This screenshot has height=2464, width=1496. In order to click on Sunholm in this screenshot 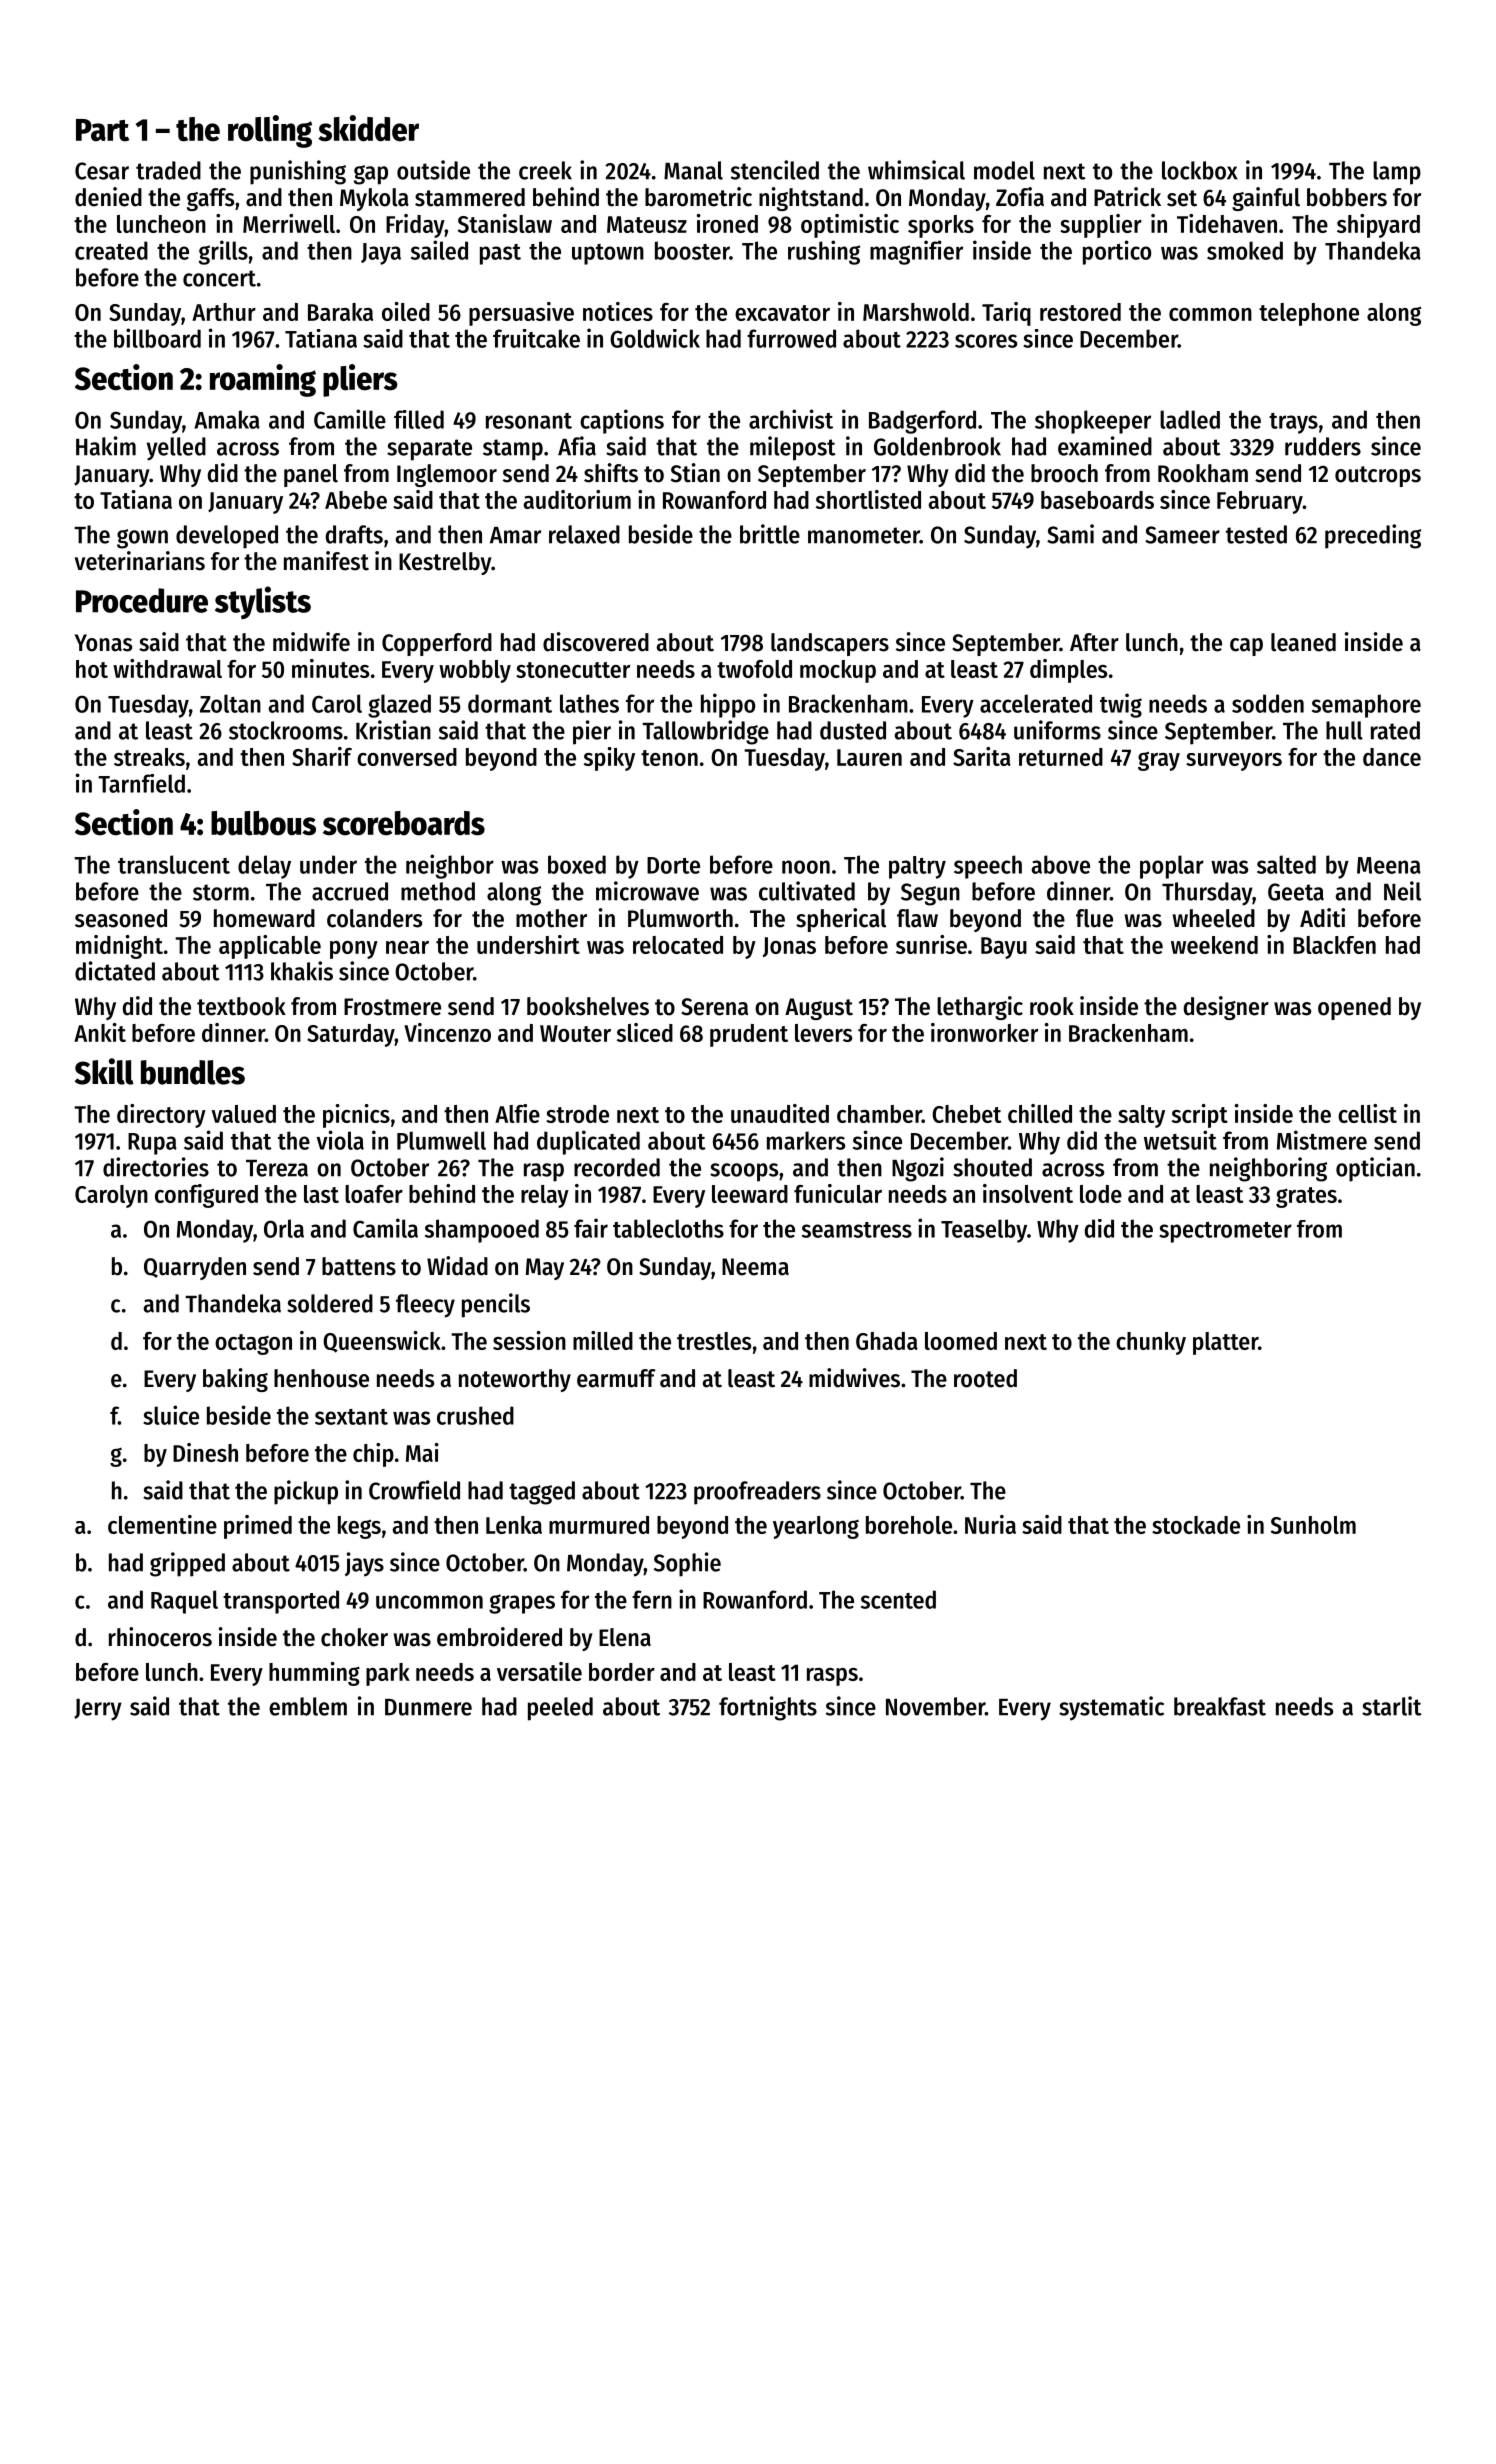, I will do `click(1313, 1525)`.
